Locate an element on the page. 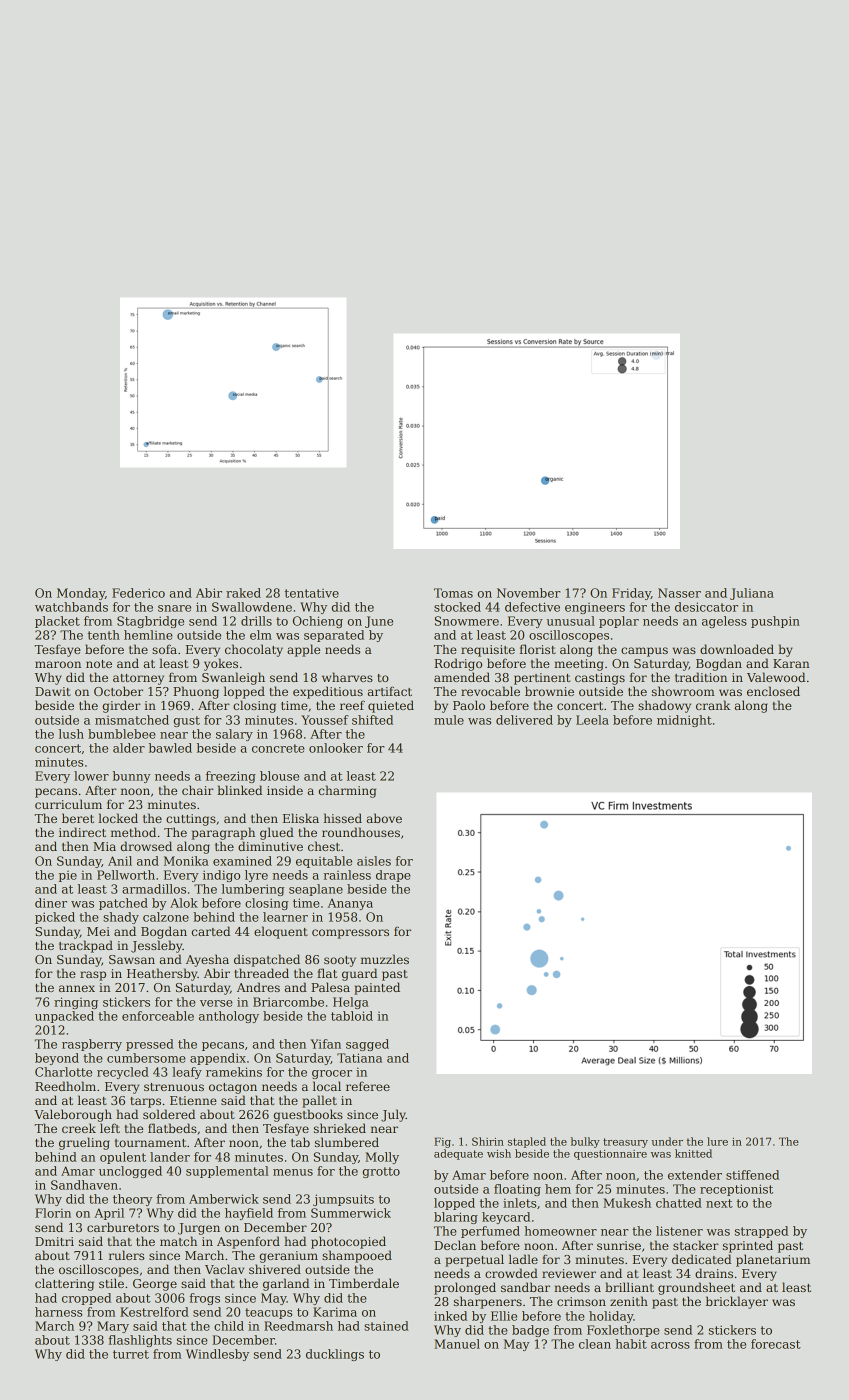 The image size is (849, 1400). Valeborough is located at coordinates (73, 1115).
